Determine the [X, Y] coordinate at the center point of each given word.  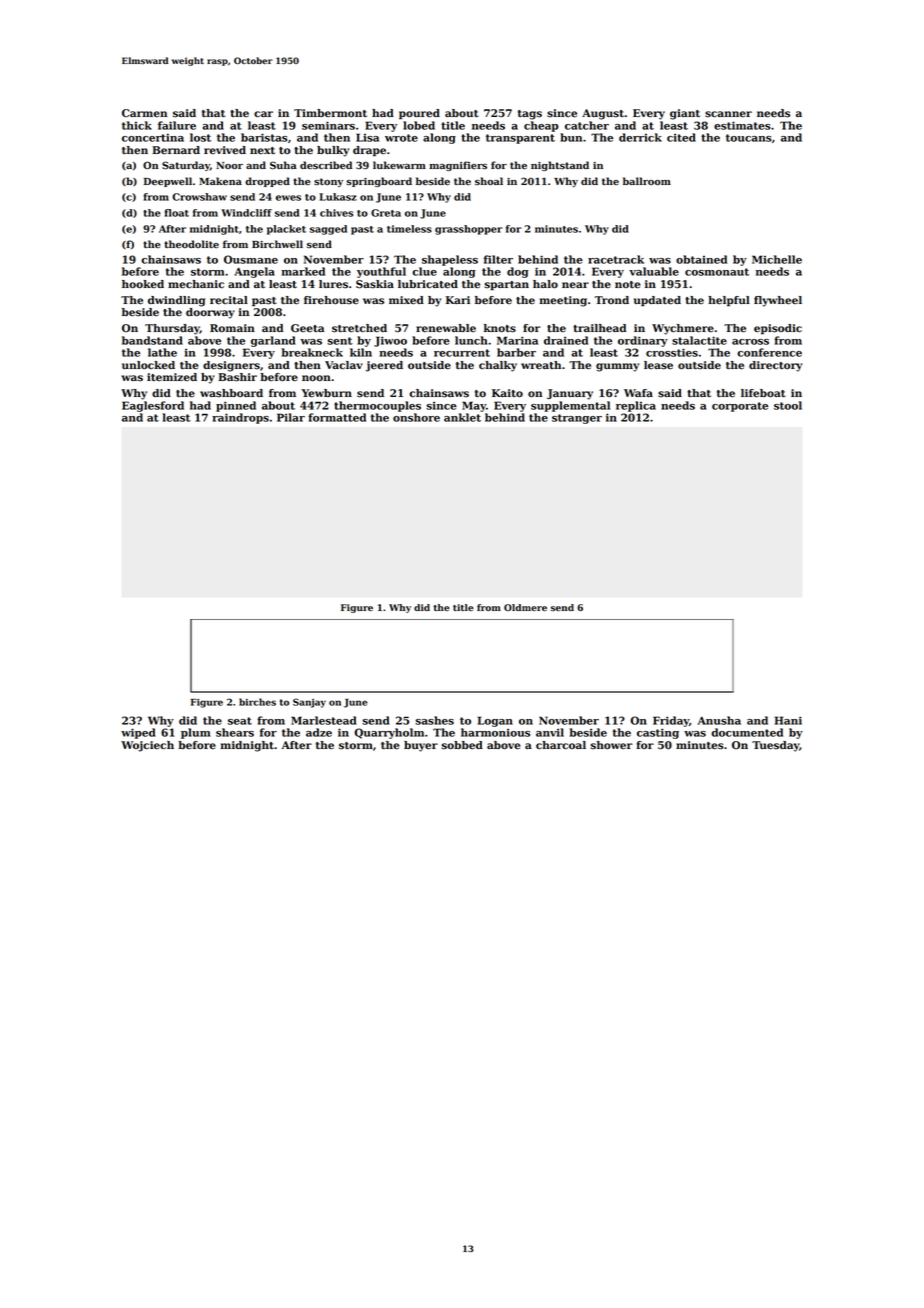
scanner [728, 114]
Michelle [777, 259]
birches [257, 702]
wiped [138, 733]
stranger [577, 419]
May [474, 406]
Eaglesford [153, 406]
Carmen [144, 113]
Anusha [719, 720]
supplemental [570, 406]
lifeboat [763, 393]
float [176, 213]
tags [530, 115]
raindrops [240, 418]
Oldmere [525, 608]
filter [498, 259]
